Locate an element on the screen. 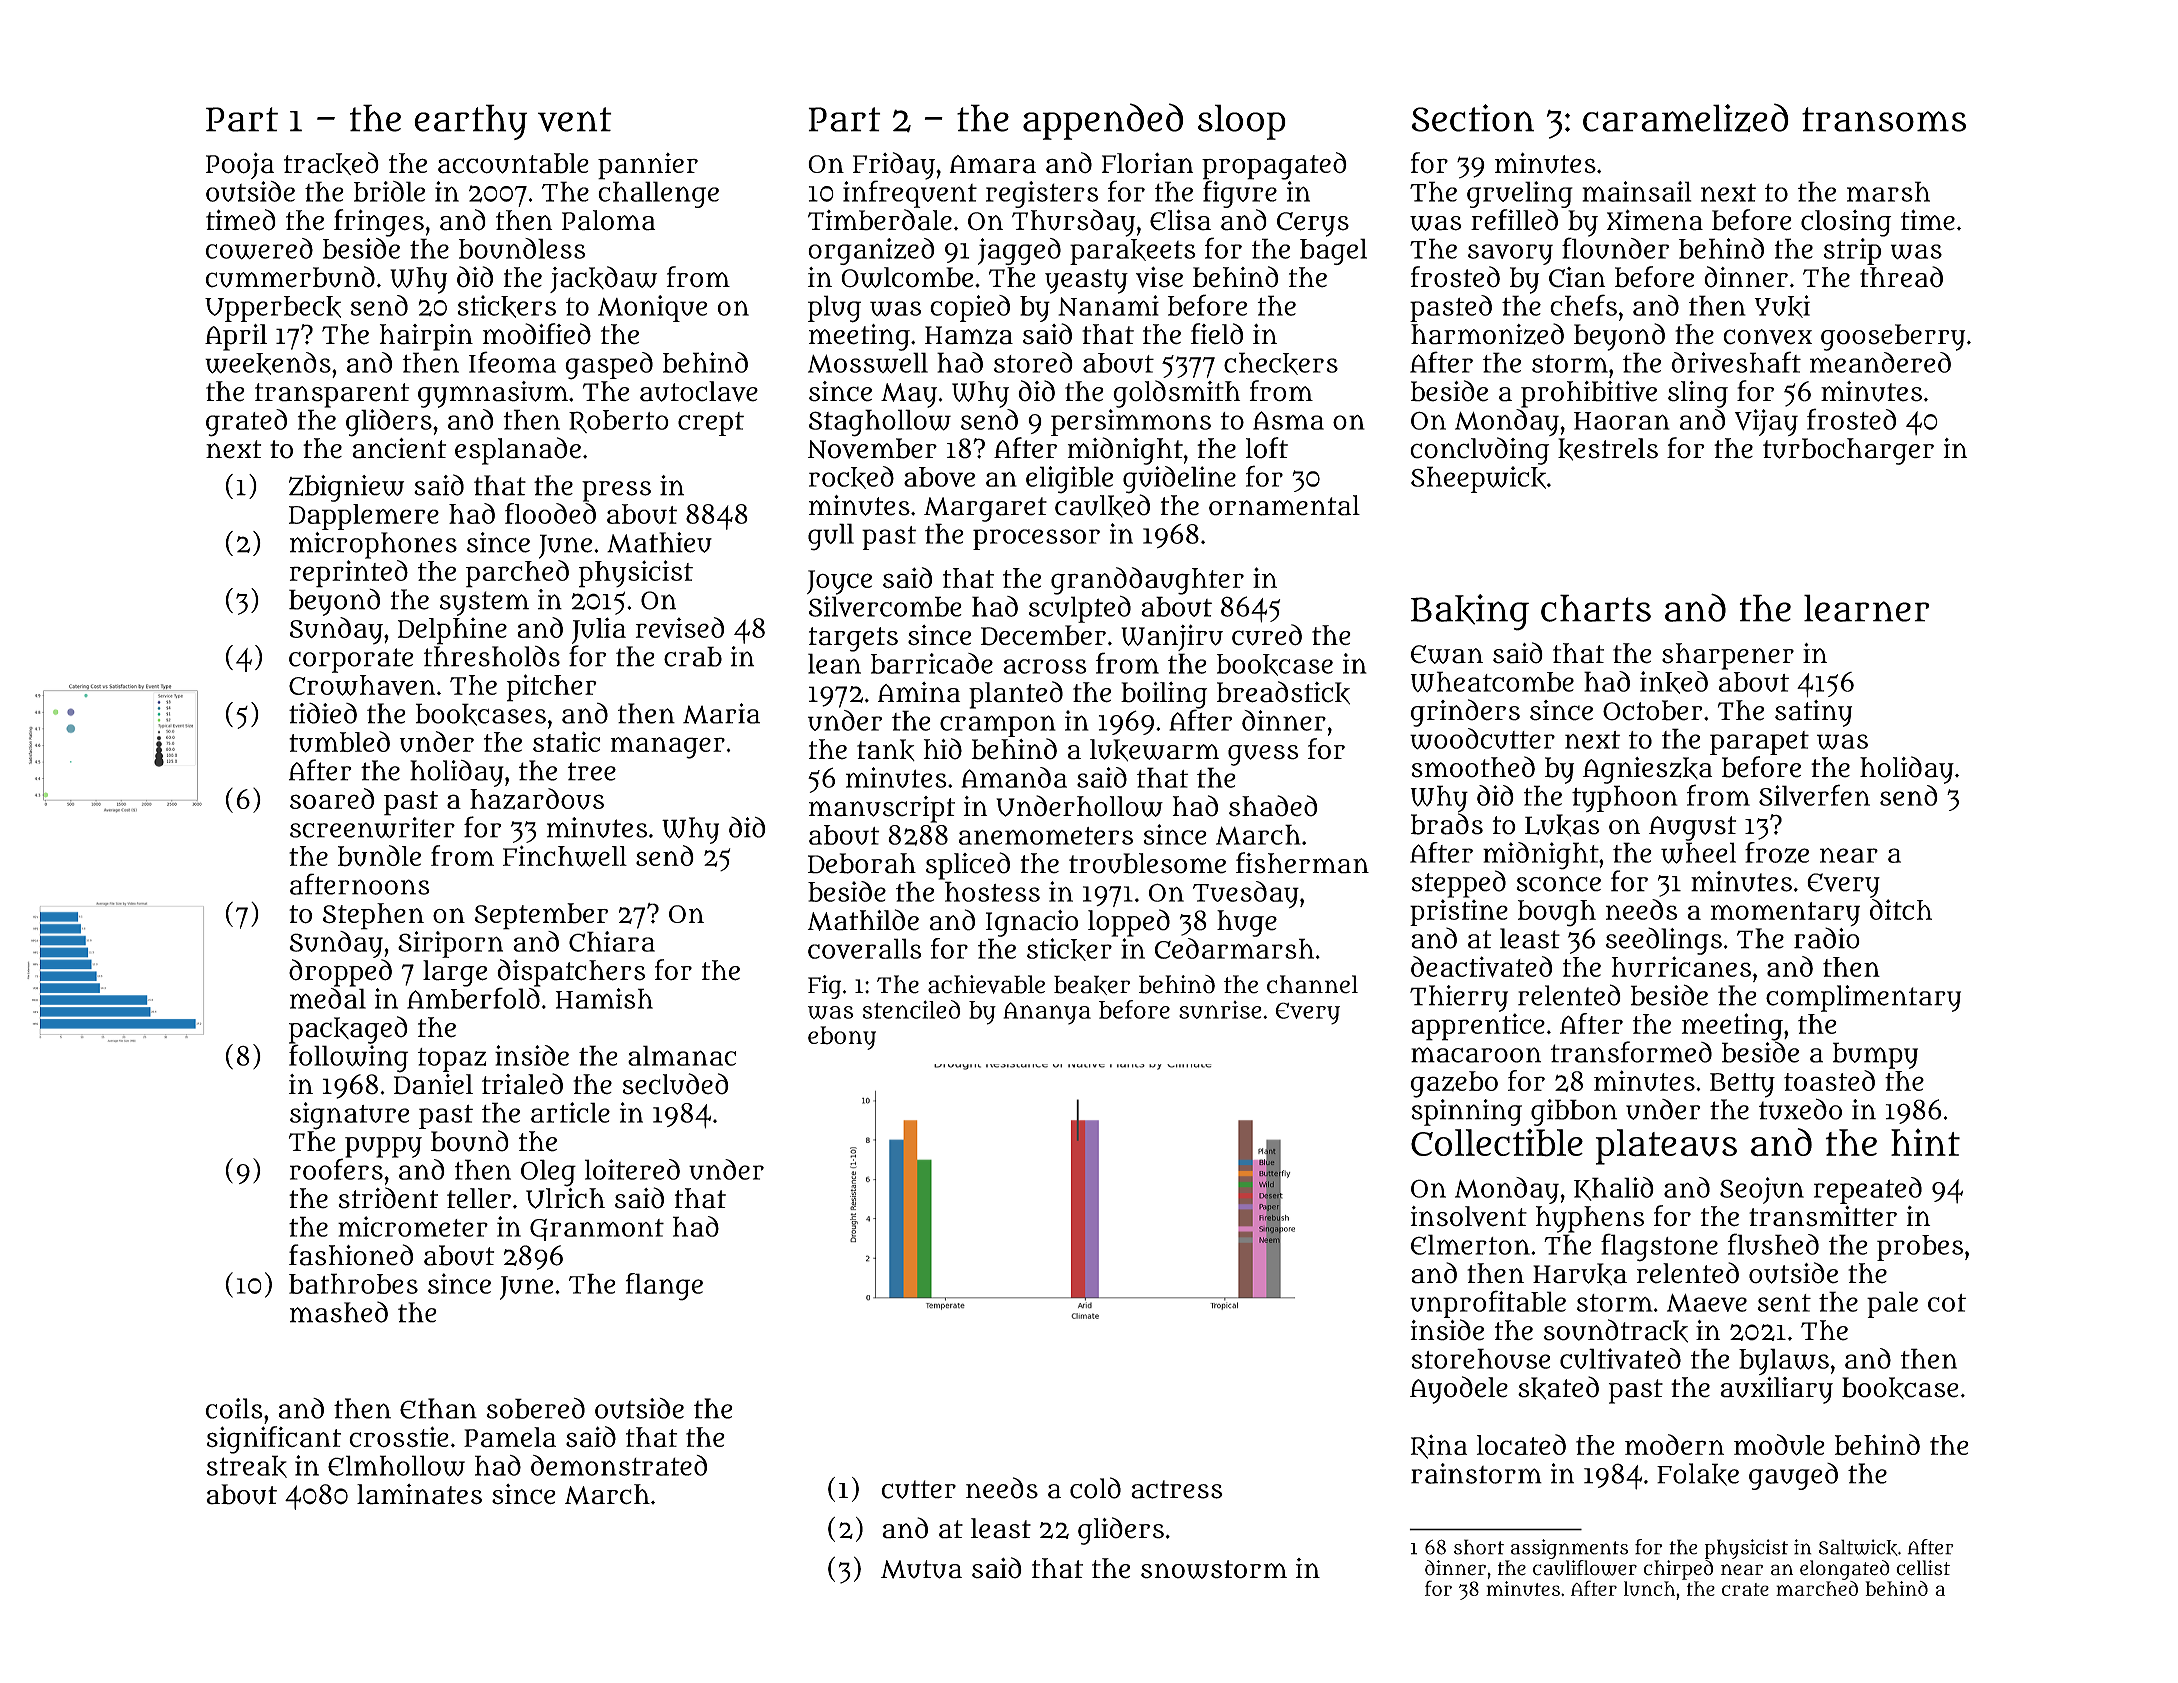 The width and height of the screenshot is (2178, 1683). earthy is located at coordinates (470, 122).
